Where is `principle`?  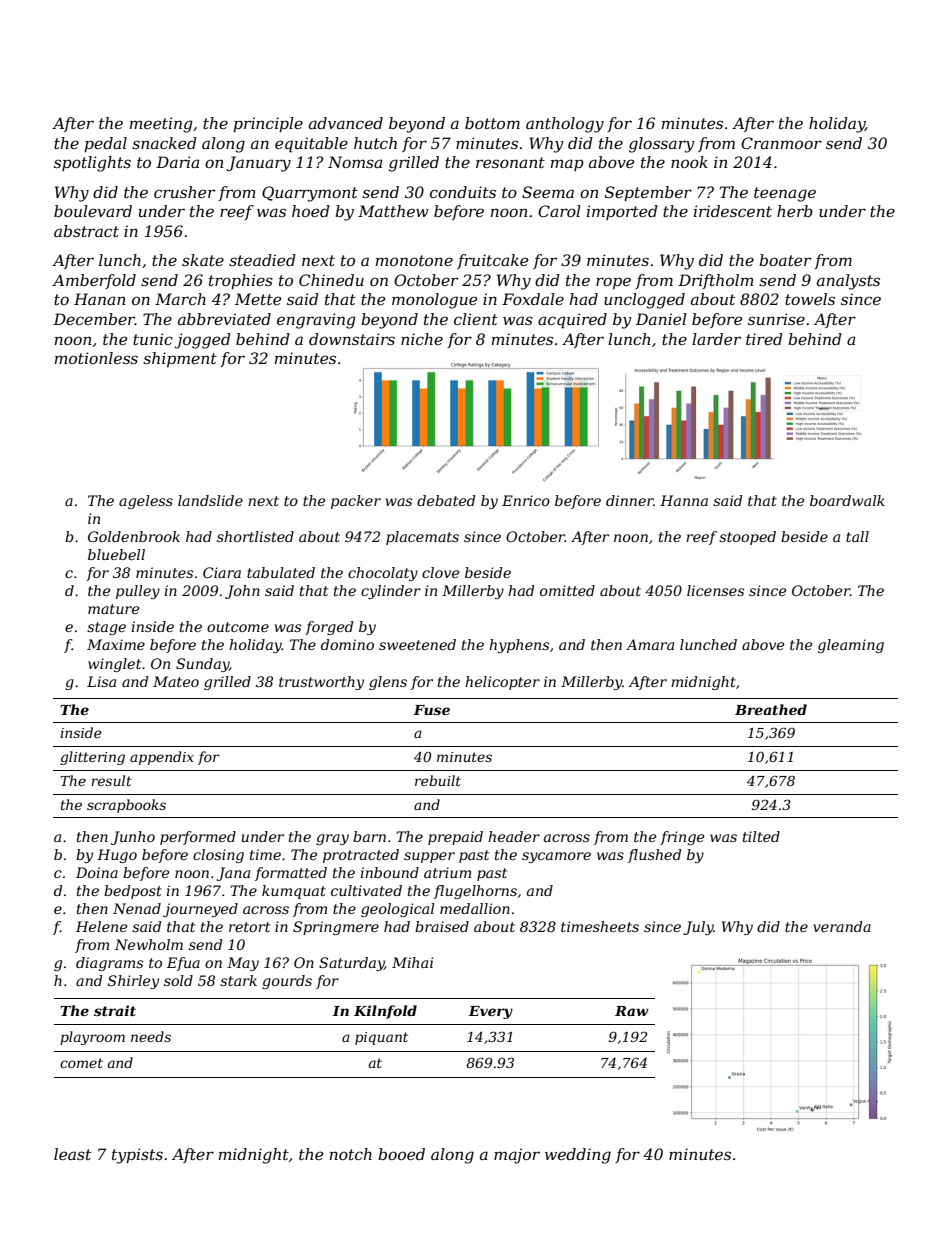 principle is located at coordinates (268, 124).
